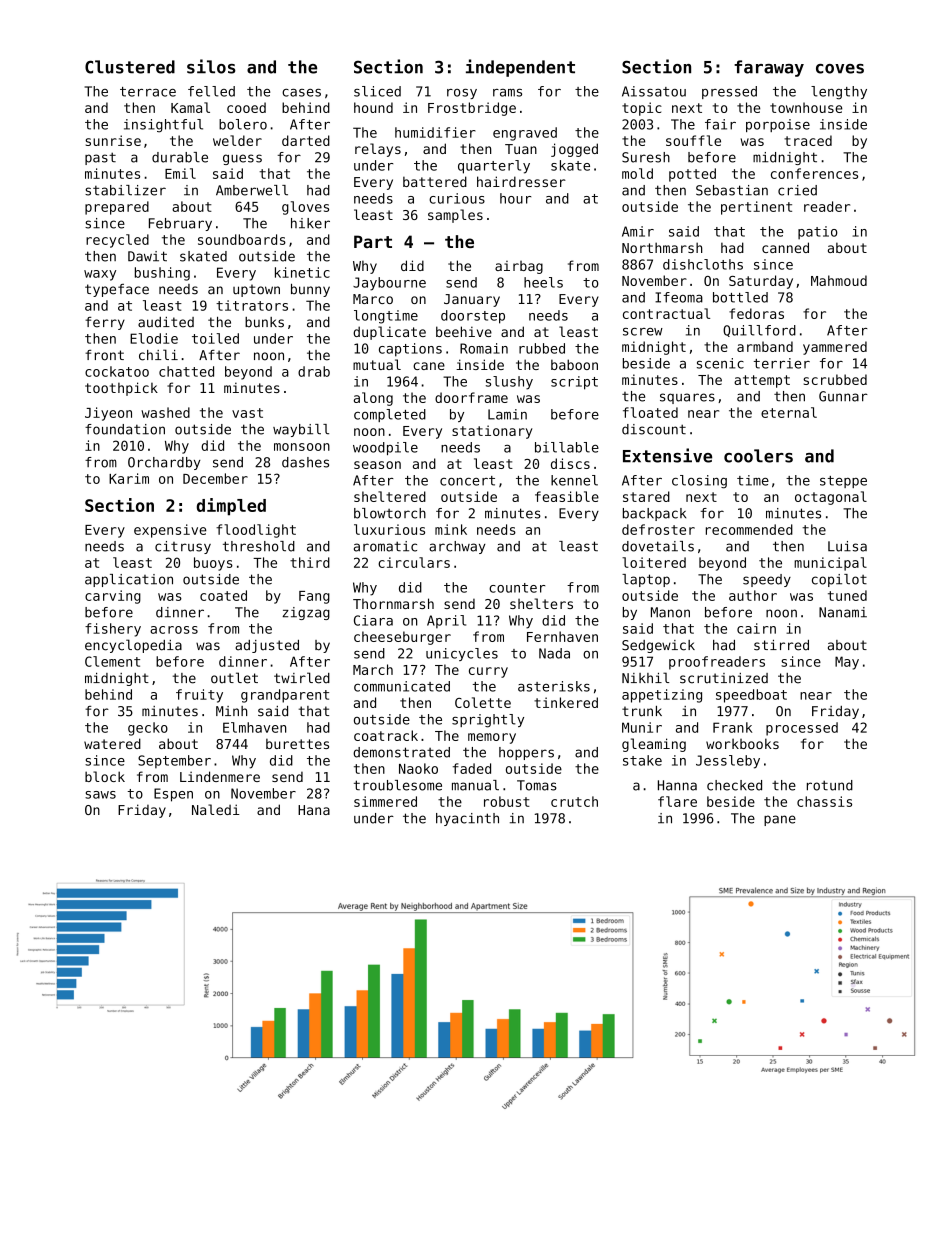 The width and height of the screenshot is (952, 1233). Describe the element at coordinates (389, 284) in the screenshot. I see `Jaybourne` at that location.
